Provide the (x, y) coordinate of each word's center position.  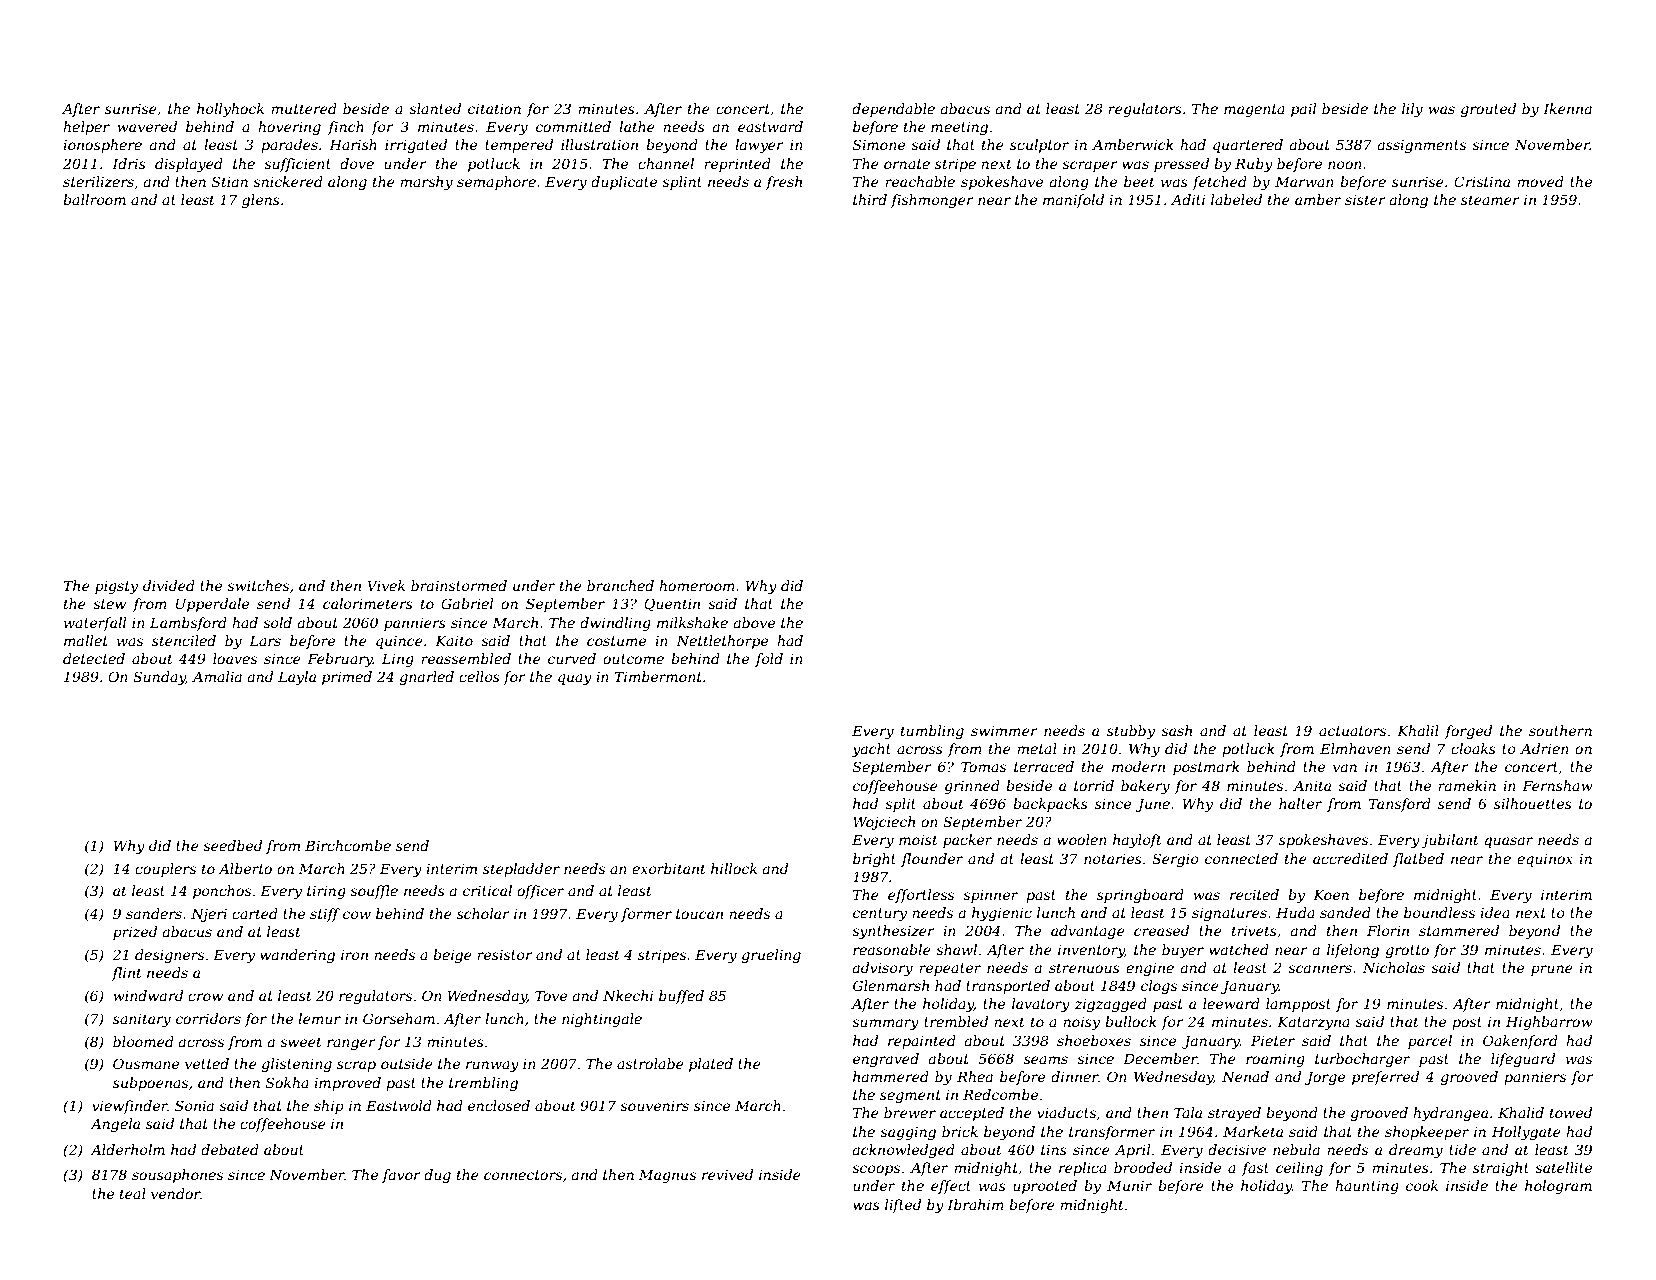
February (340, 660)
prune (1552, 970)
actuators (1352, 731)
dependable (893, 110)
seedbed (232, 845)
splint (682, 183)
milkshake (692, 622)
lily (1412, 110)
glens (261, 201)
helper (86, 128)
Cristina (1482, 181)
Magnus (667, 1176)
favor (401, 1176)
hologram (1558, 1187)
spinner (990, 896)
